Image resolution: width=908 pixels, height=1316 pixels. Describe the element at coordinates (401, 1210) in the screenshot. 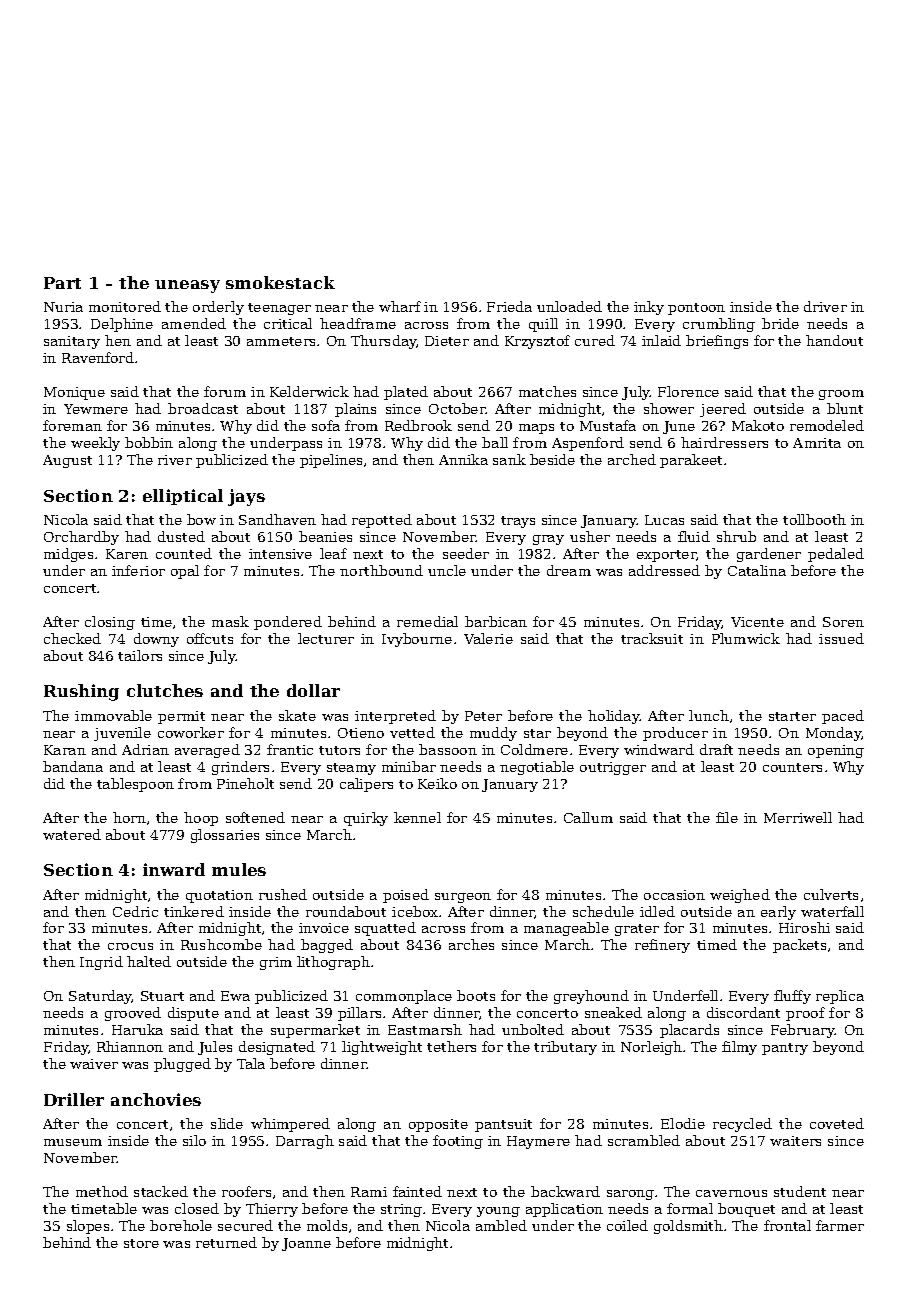

I see `string` at that location.
